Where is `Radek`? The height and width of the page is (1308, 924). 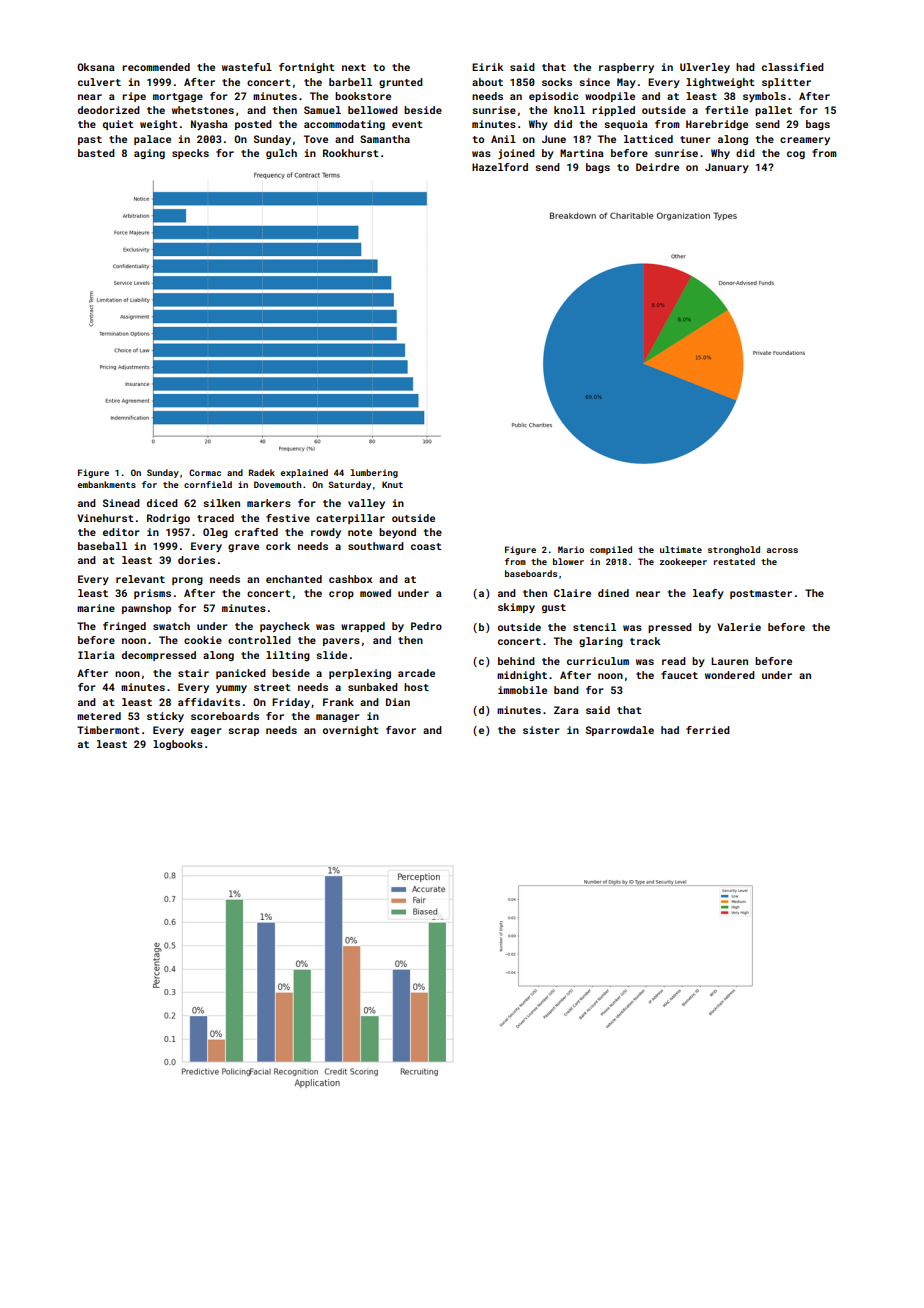 Radek is located at coordinates (262, 472).
